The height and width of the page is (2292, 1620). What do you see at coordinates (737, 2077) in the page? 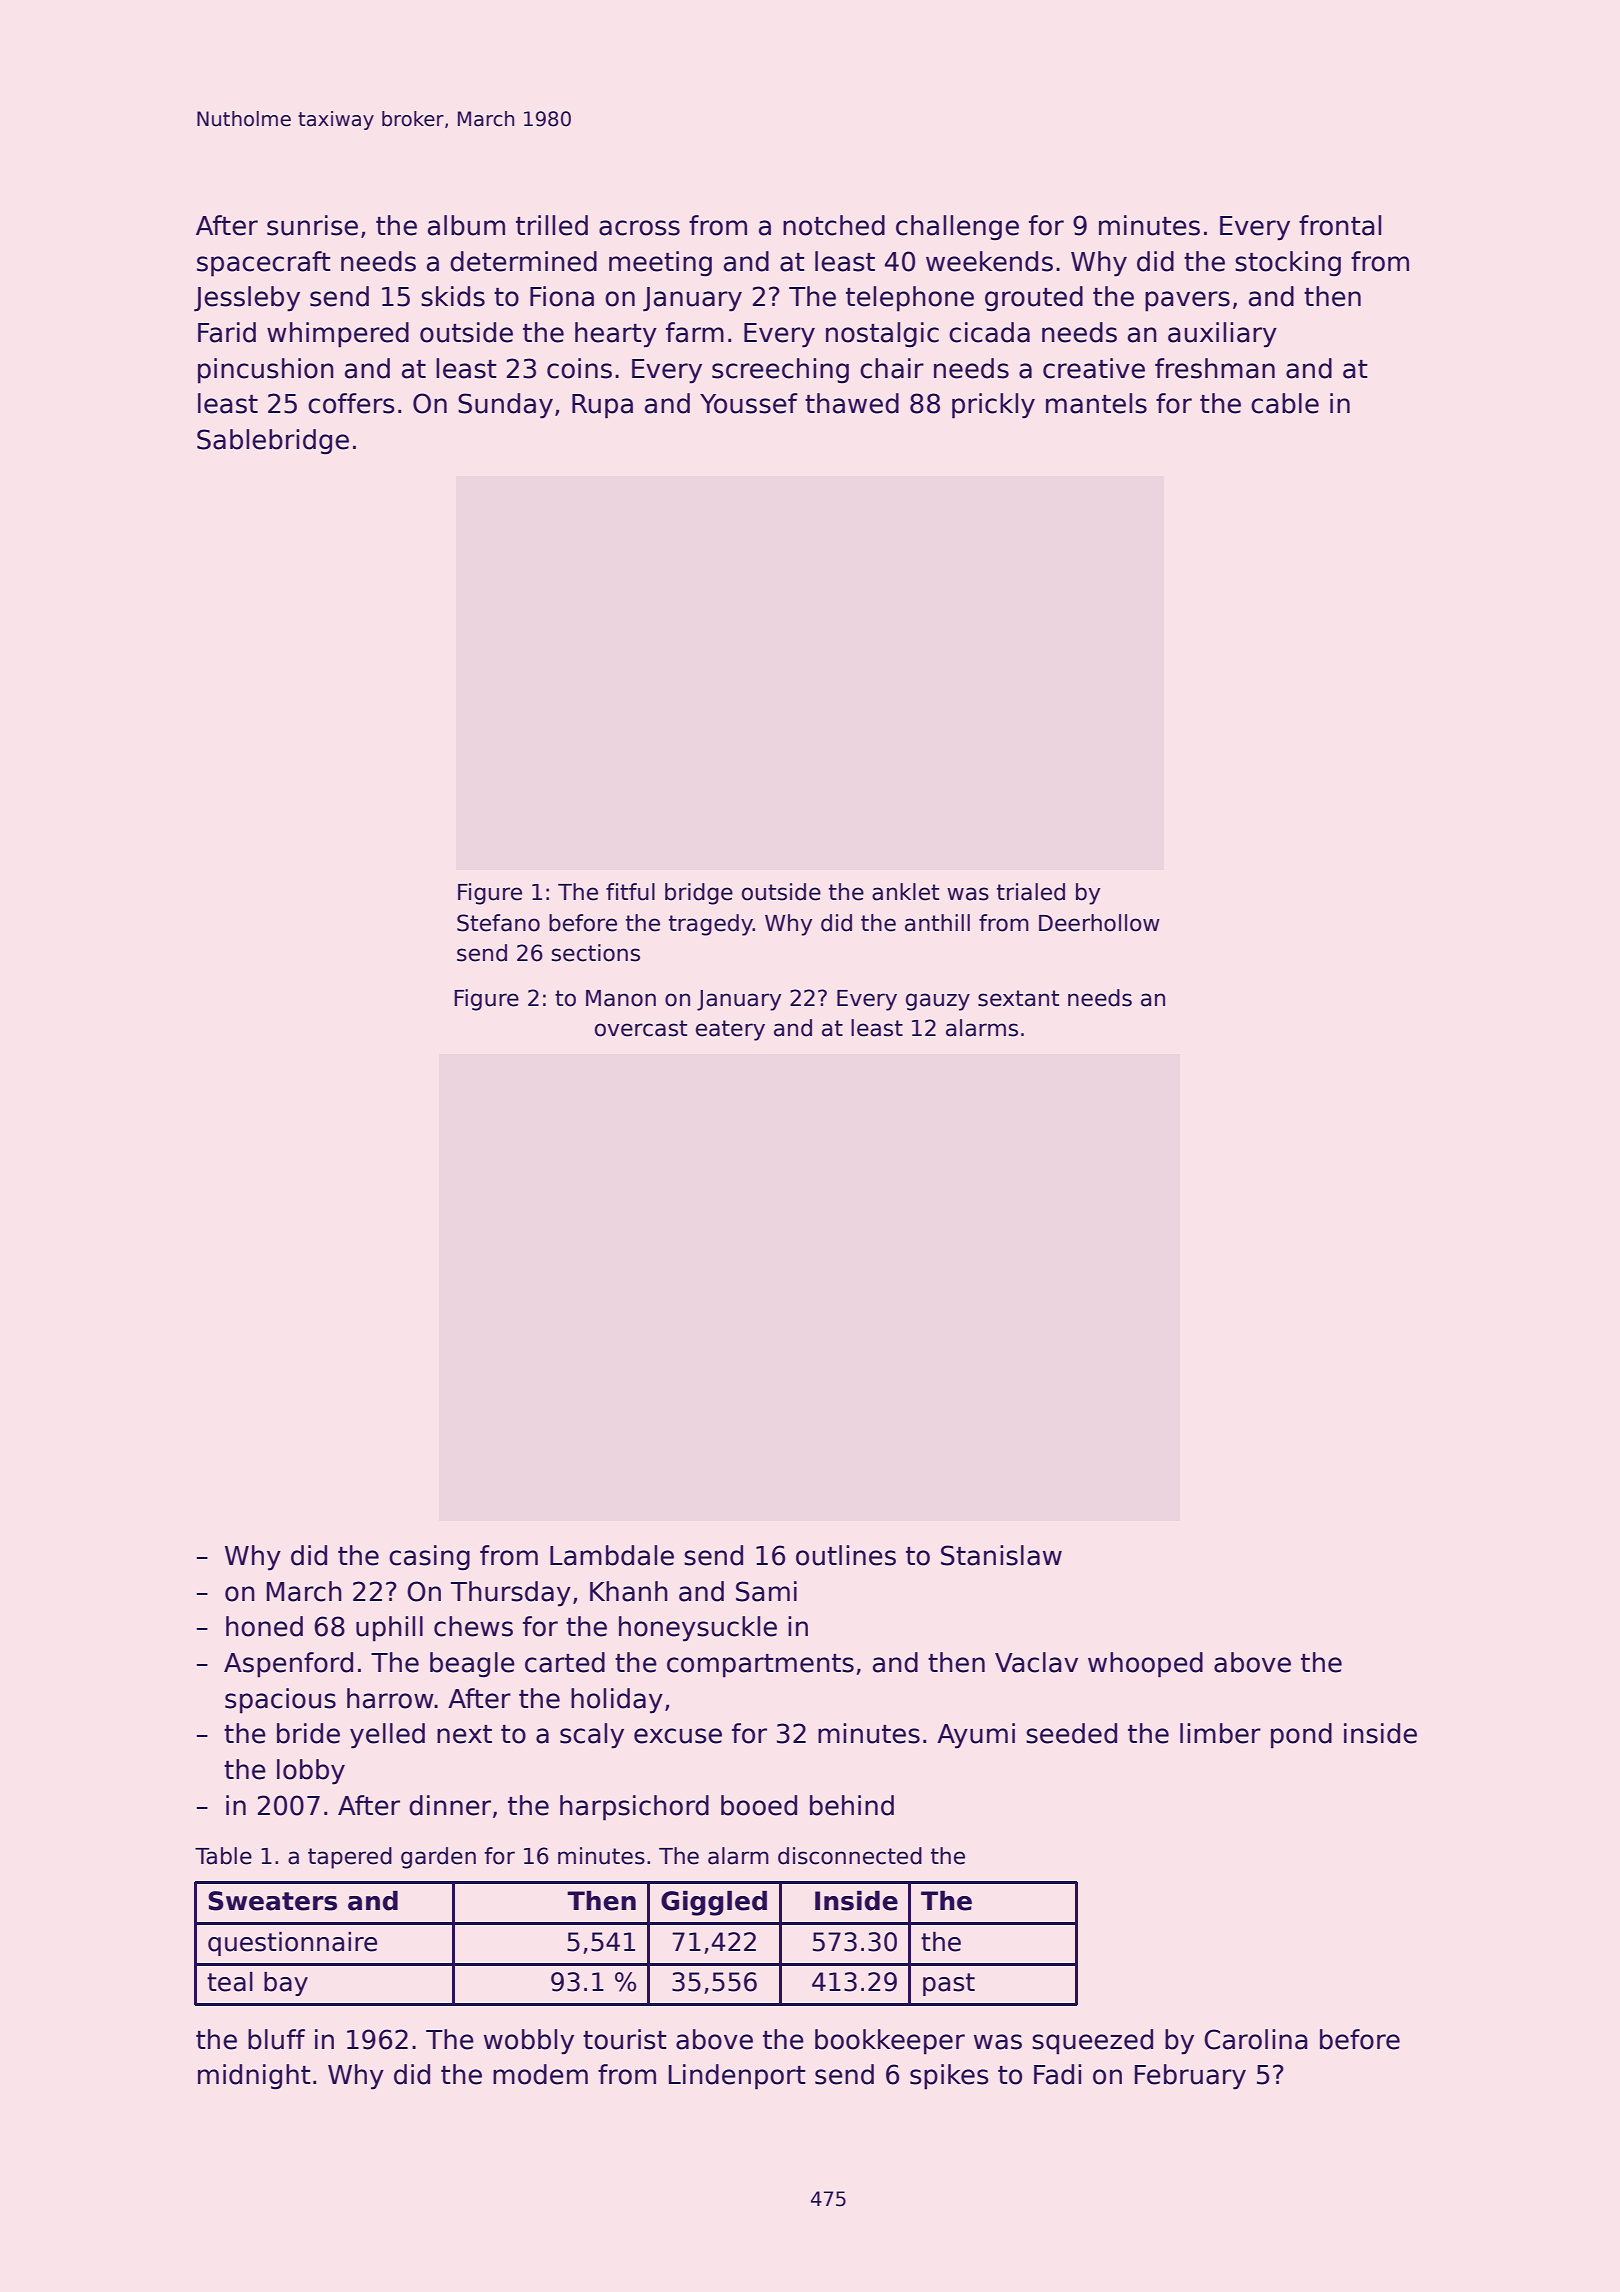
I see `Lindenport` at bounding box center [737, 2077].
